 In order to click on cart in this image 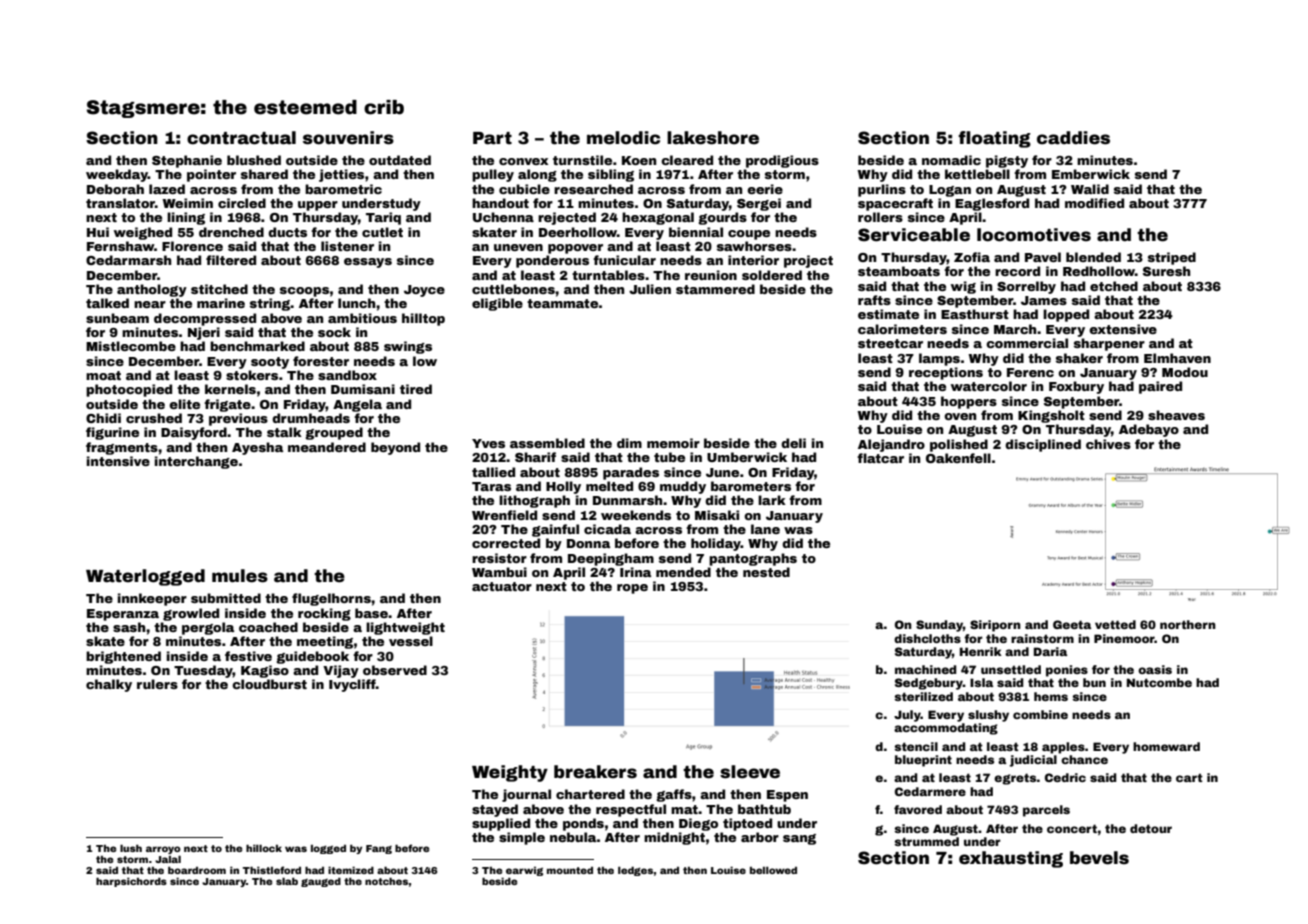, I will do `click(1189, 777)`.
